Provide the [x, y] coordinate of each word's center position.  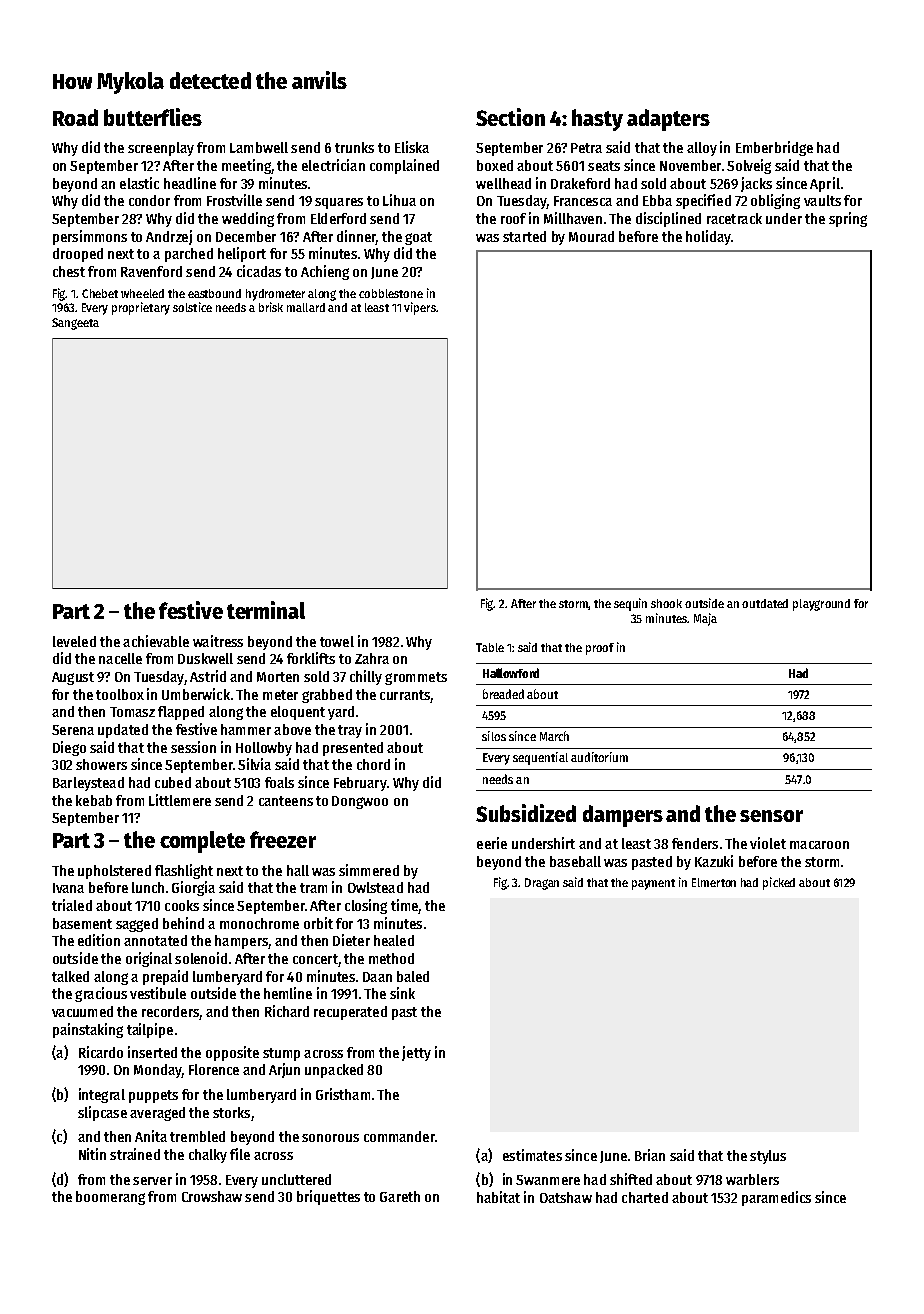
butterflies [153, 117]
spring [848, 219]
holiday [708, 237]
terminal [266, 610]
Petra [586, 148]
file [240, 1154]
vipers [420, 308]
